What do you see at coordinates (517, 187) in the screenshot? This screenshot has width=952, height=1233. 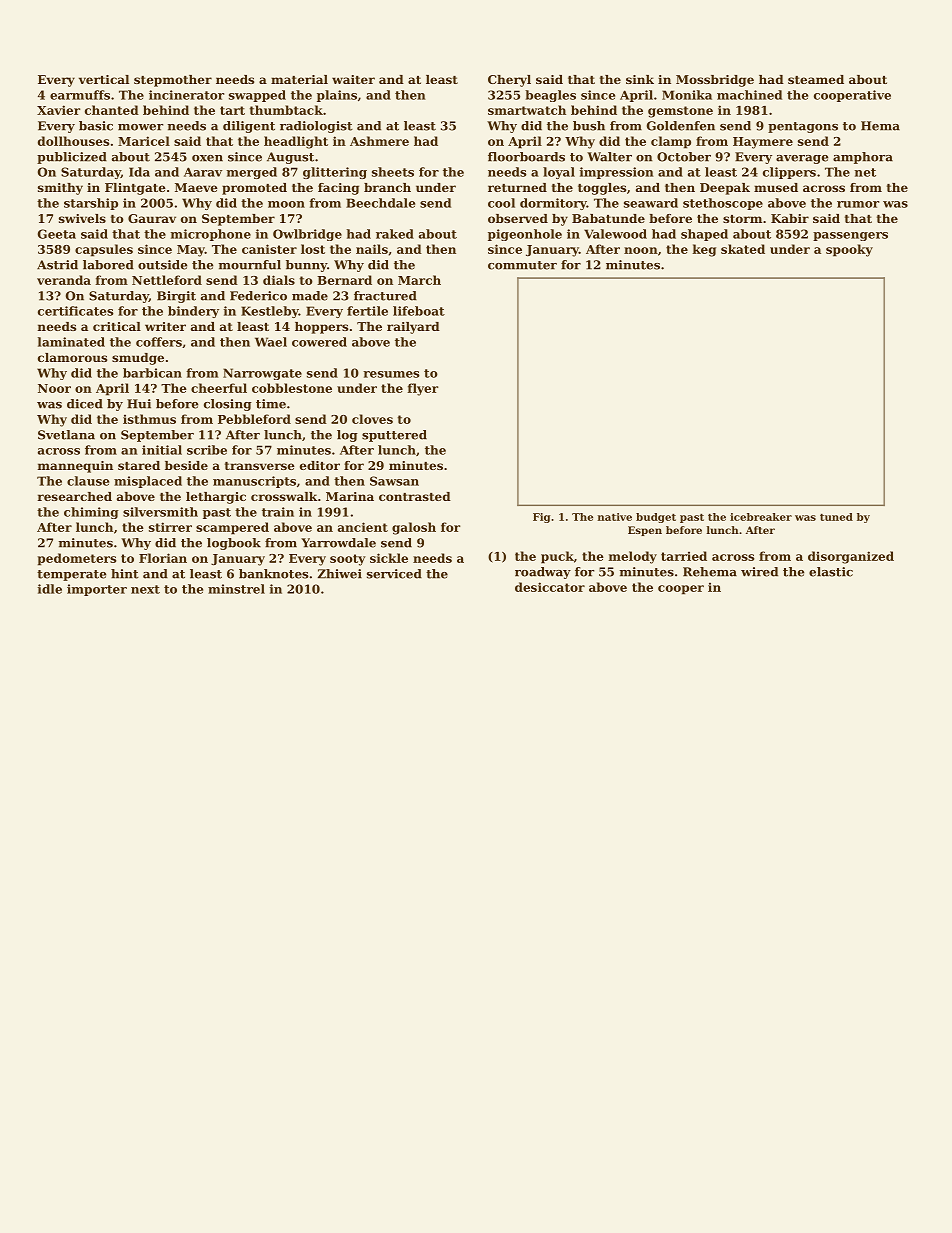 I see `returned` at bounding box center [517, 187].
